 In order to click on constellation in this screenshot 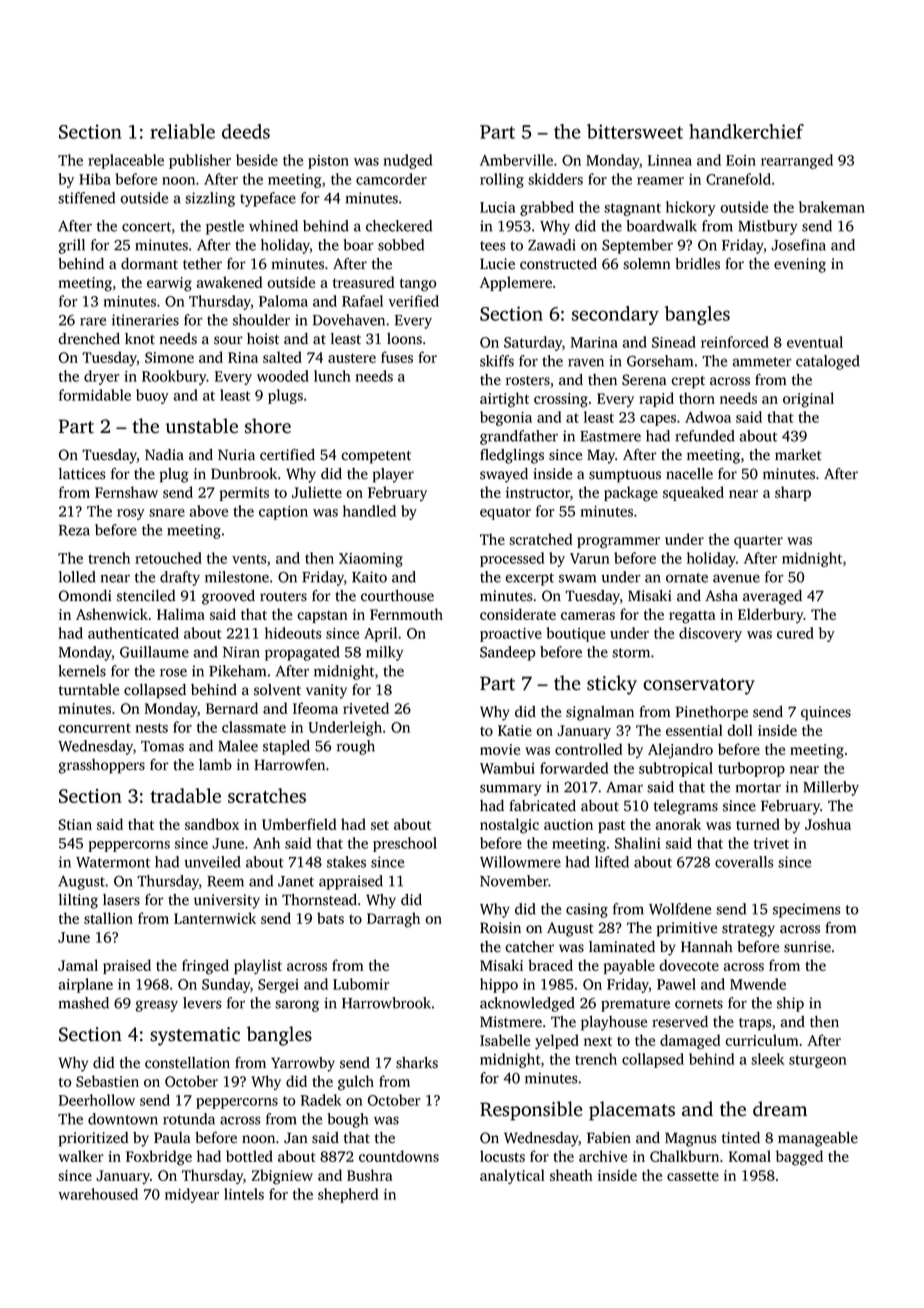, I will do `click(187, 1063)`.
